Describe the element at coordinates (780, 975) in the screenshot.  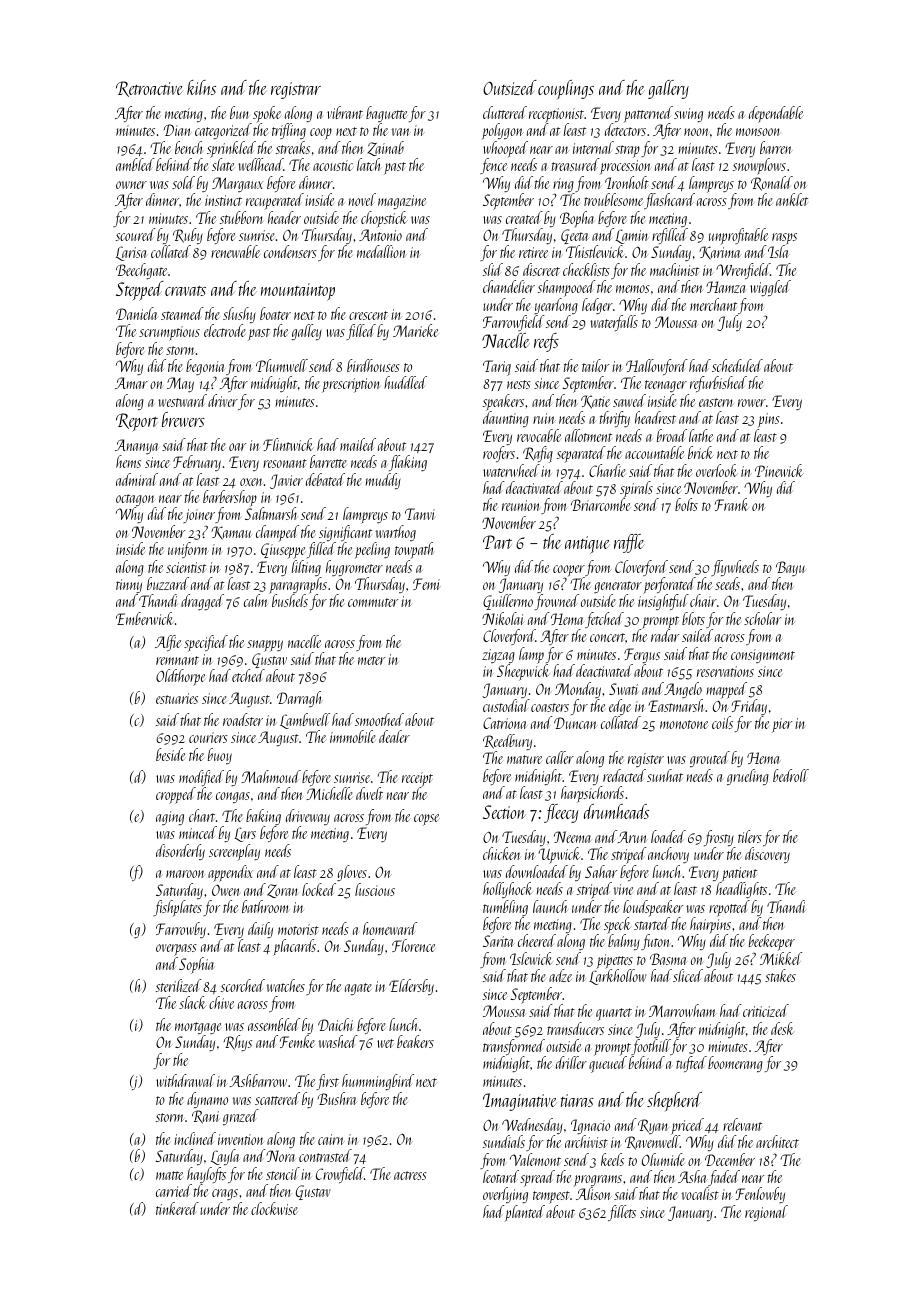
I see `stakes` at that location.
